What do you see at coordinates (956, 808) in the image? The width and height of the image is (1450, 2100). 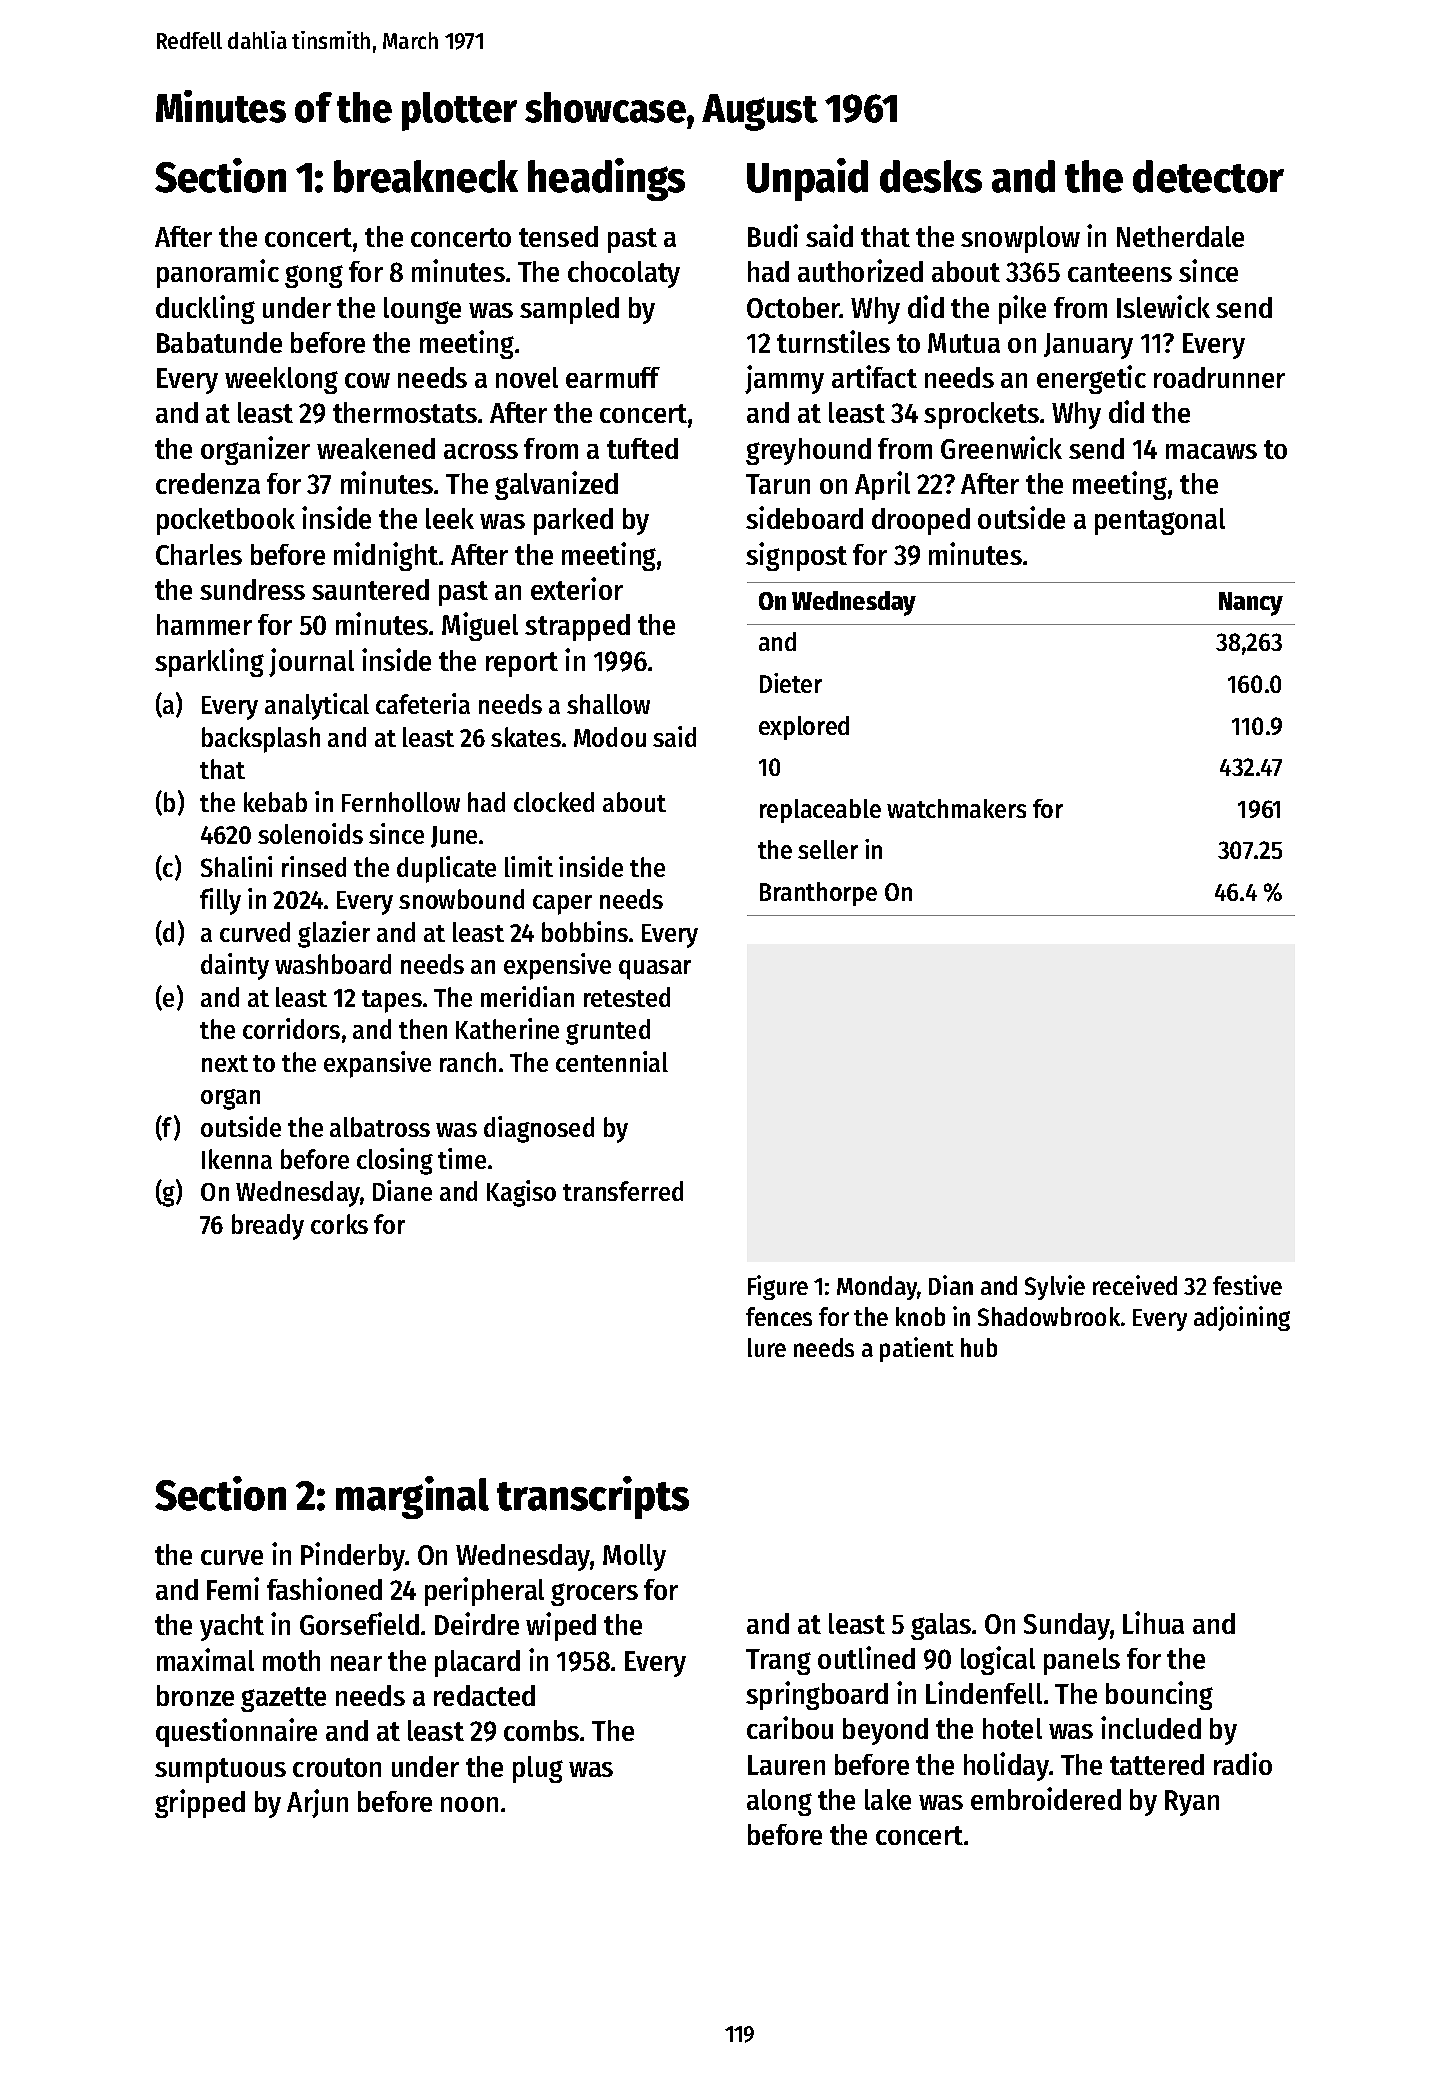 I see `watchmakers` at bounding box center [956, 808].
